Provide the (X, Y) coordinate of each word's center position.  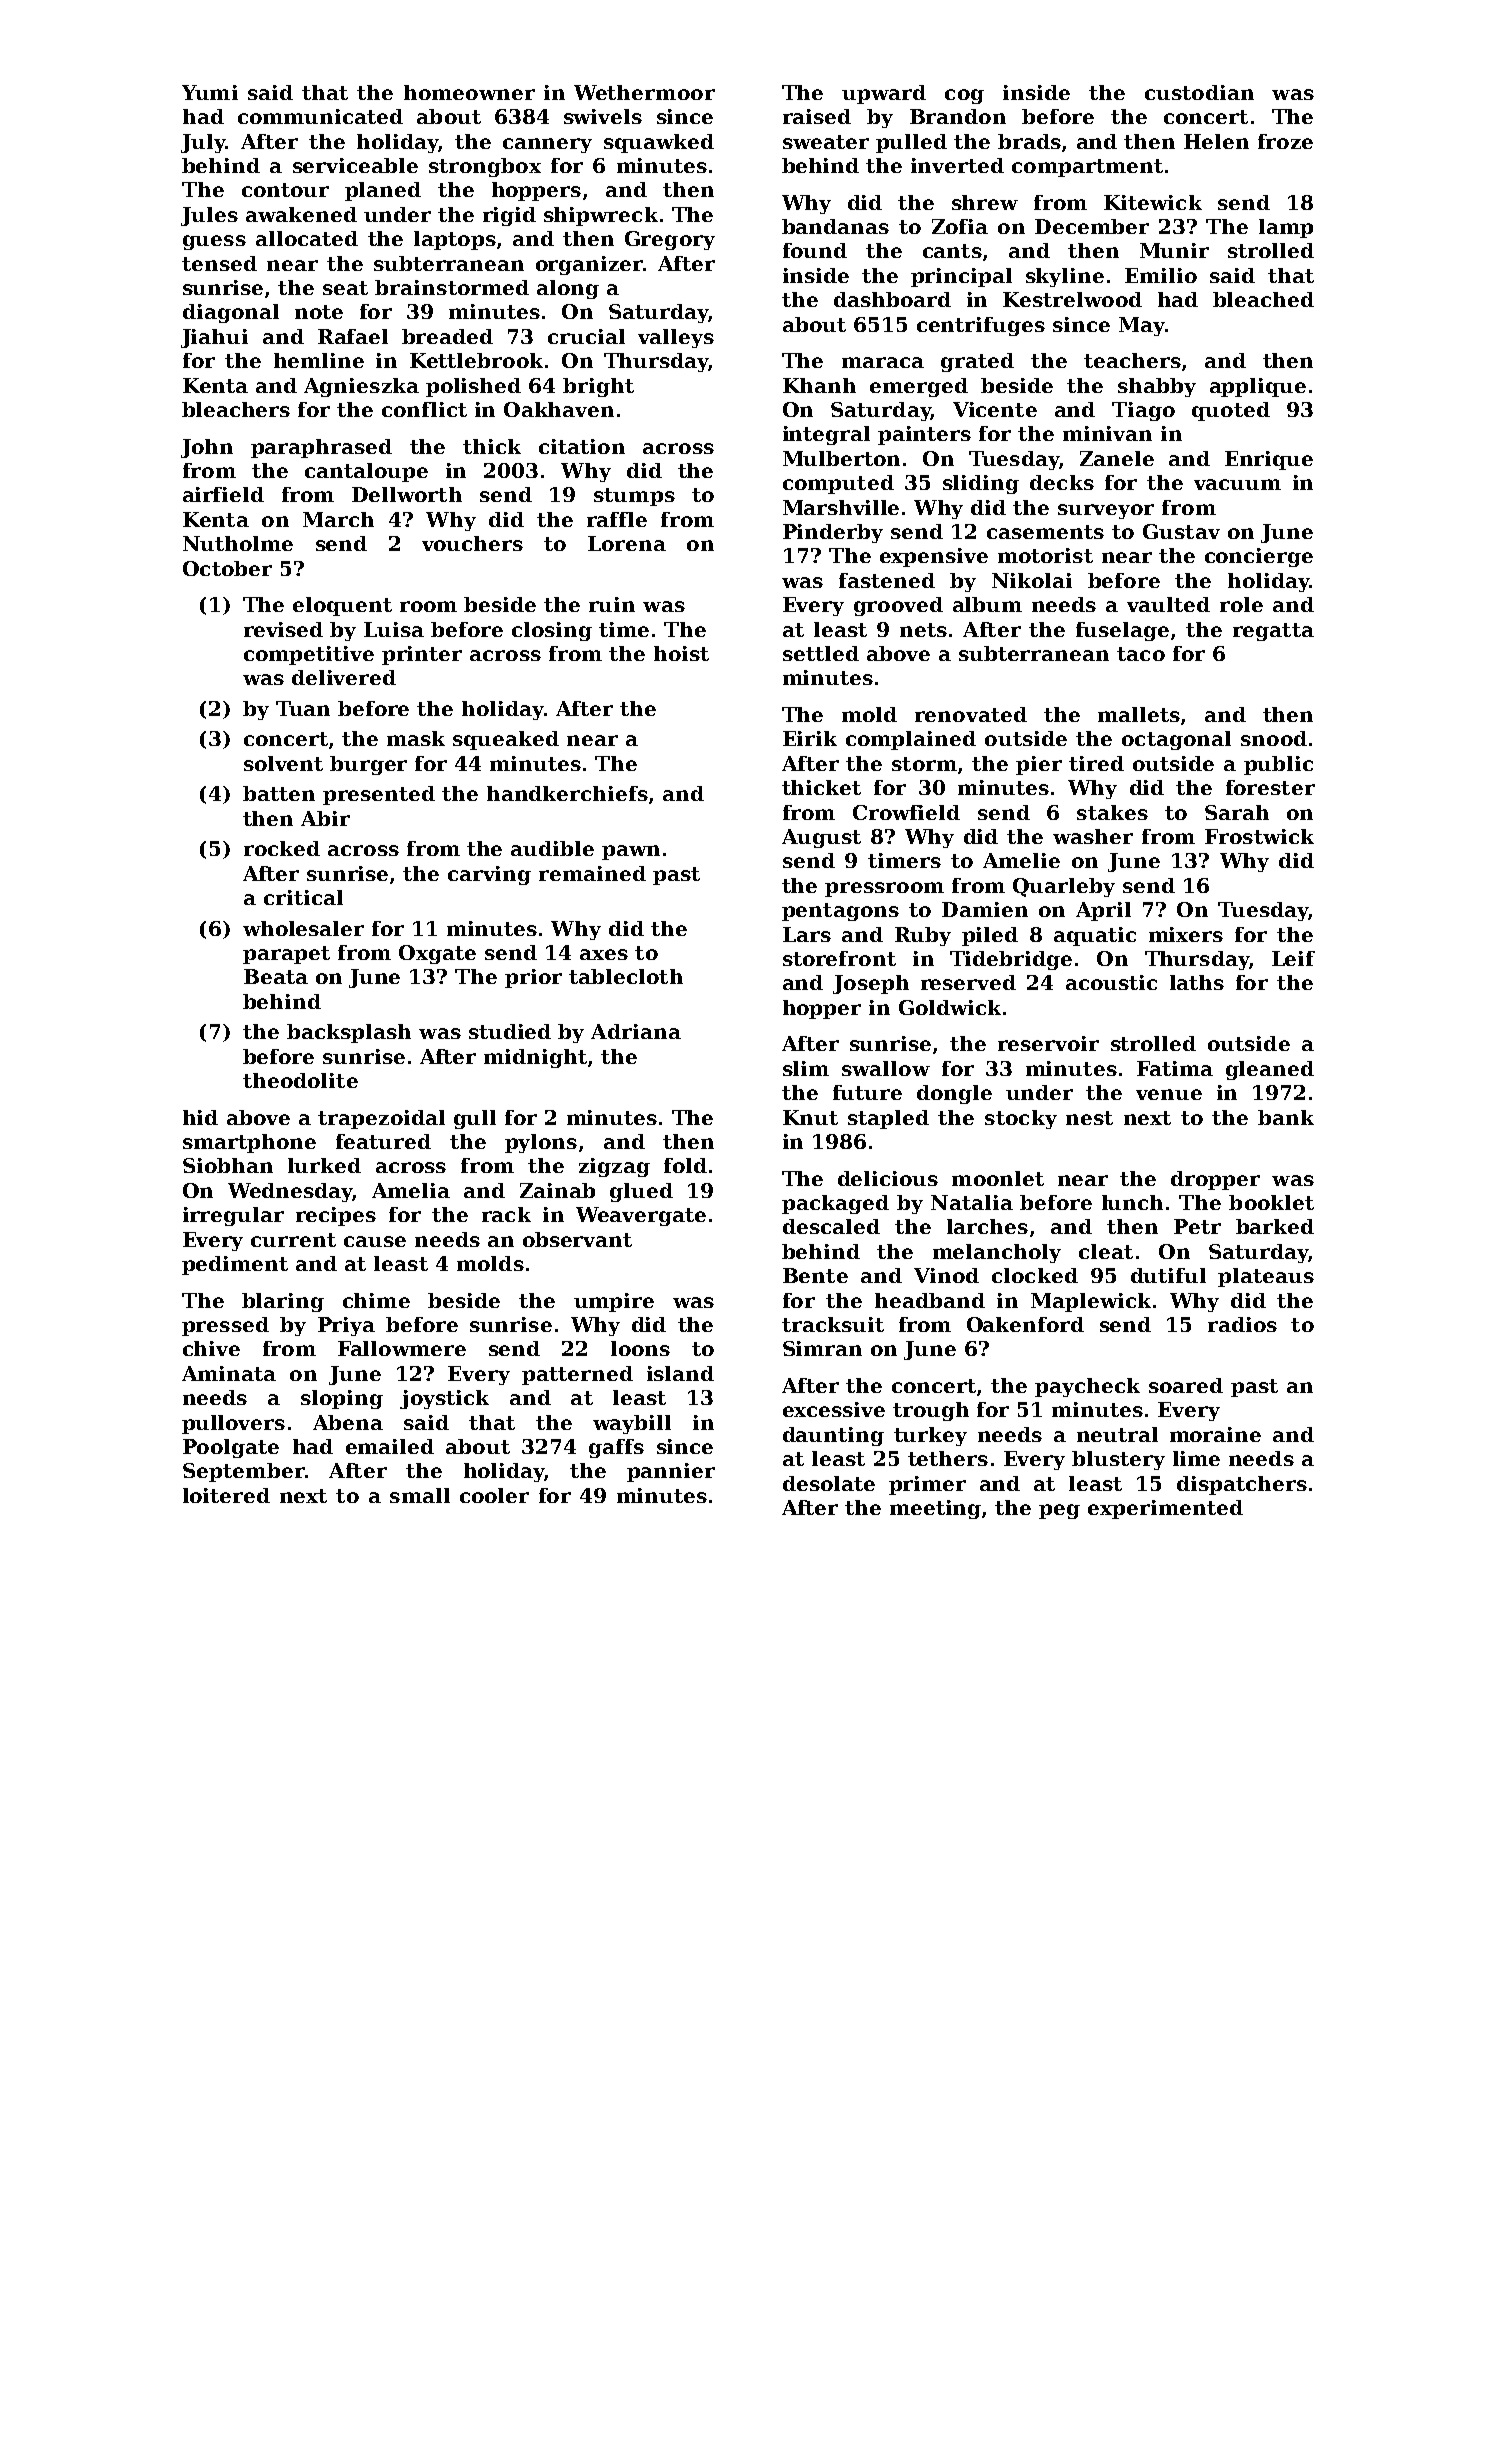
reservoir (1048, 1043)
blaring (283, 1302)
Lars (807, 934)
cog (964, 96)
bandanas (835, 226)
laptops (455, 240)
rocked (282, 848)
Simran (822, 1348)
